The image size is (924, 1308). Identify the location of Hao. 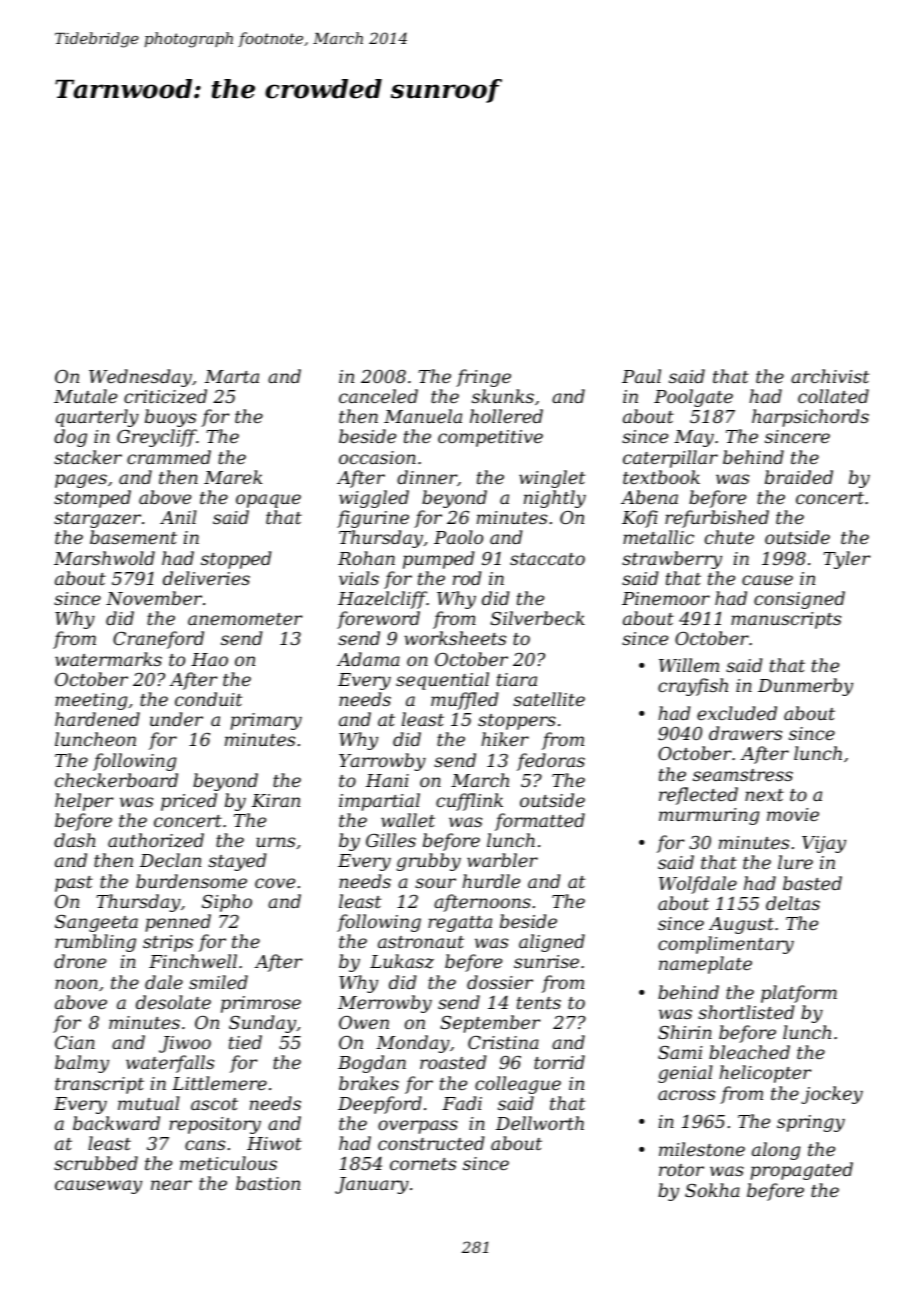
(209, 659).
